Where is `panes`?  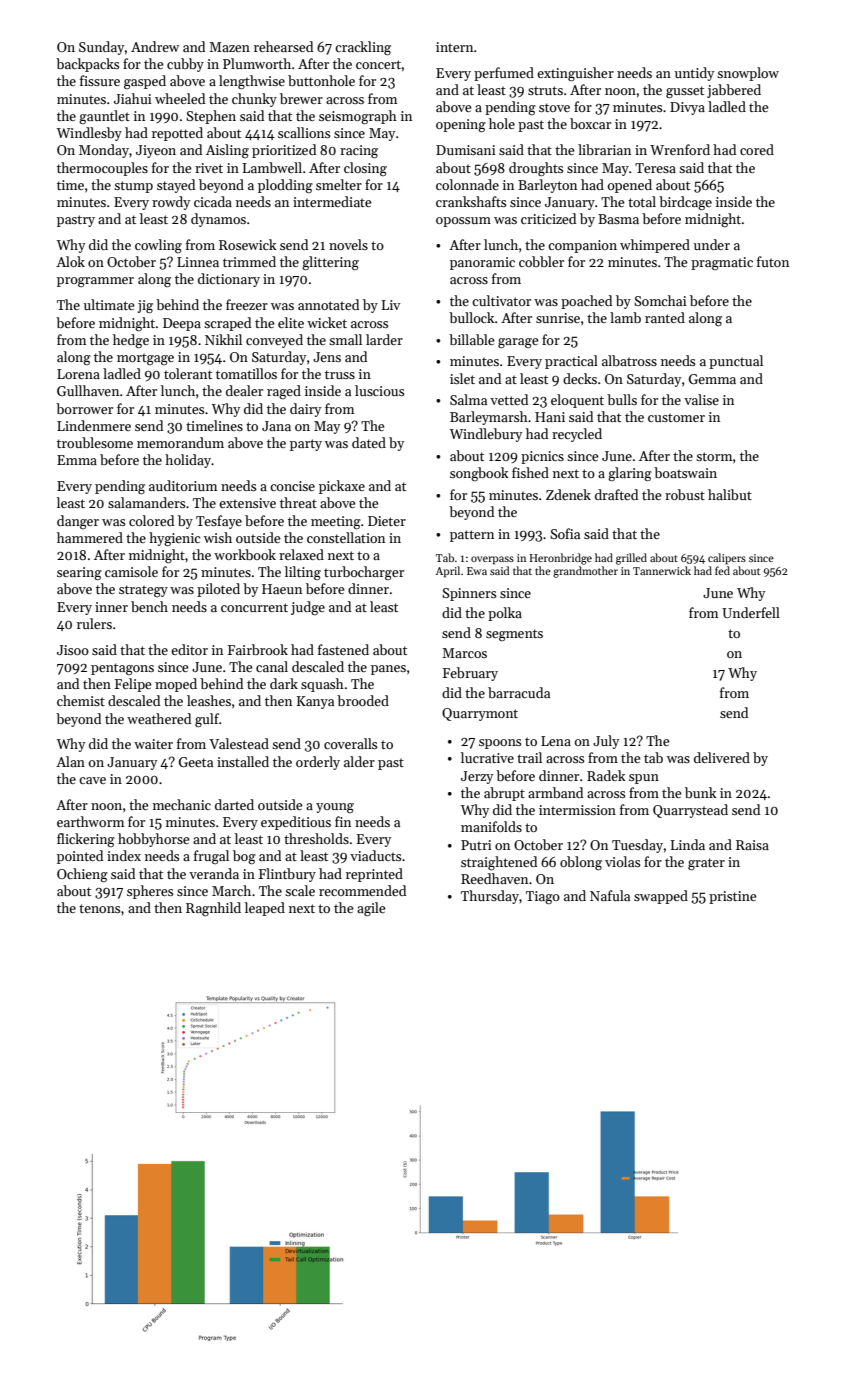 panes is located at coordinates (388, 670).
